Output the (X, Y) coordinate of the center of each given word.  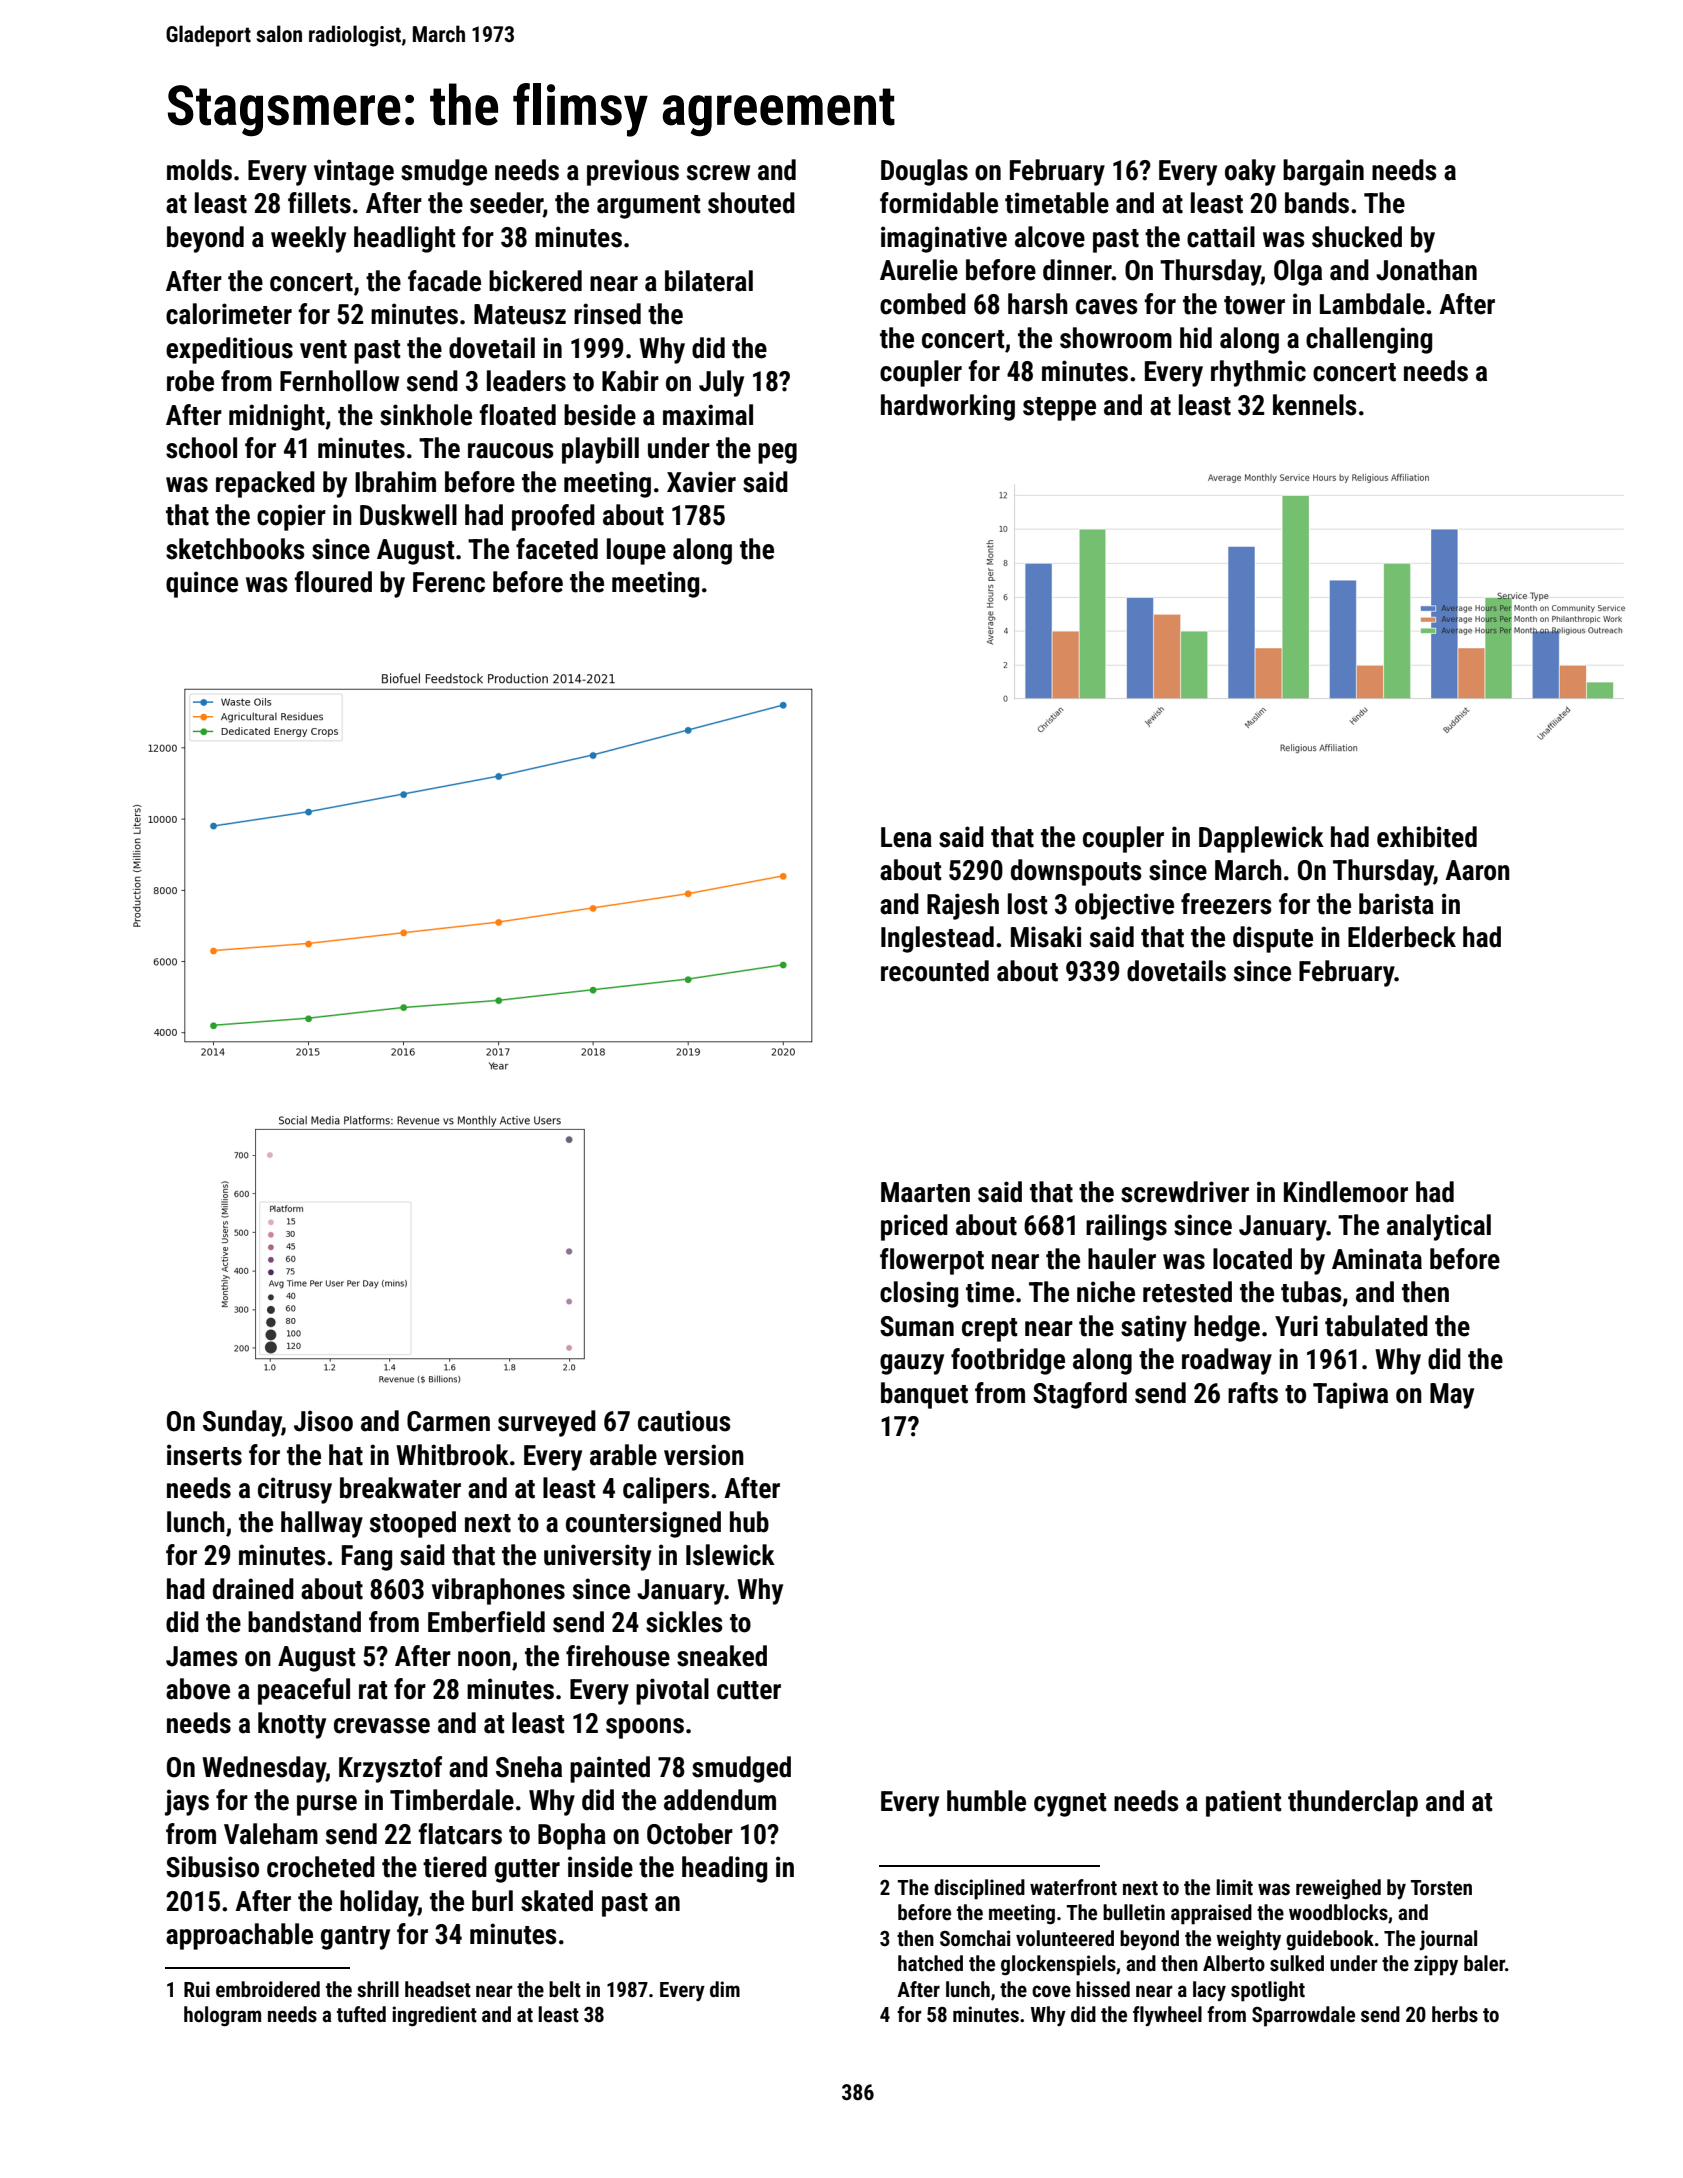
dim (725, 1989)
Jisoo (323, 1421)
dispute (1273, 939)
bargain (1323, 172)
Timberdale (452, 1800)
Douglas (924, 172)
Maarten (925, 1192)
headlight (404, 239)
